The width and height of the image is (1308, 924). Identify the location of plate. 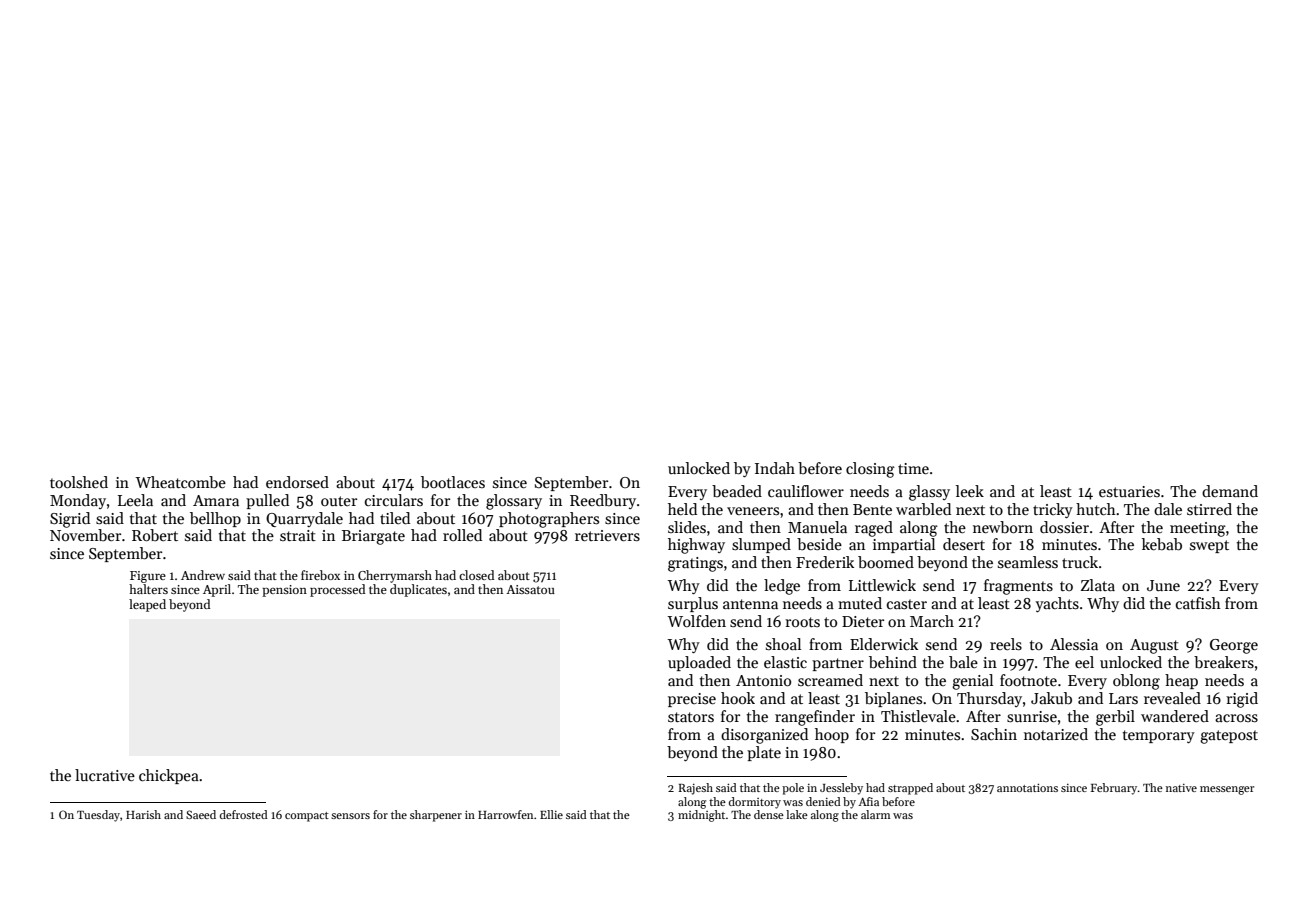
(764, 753).
